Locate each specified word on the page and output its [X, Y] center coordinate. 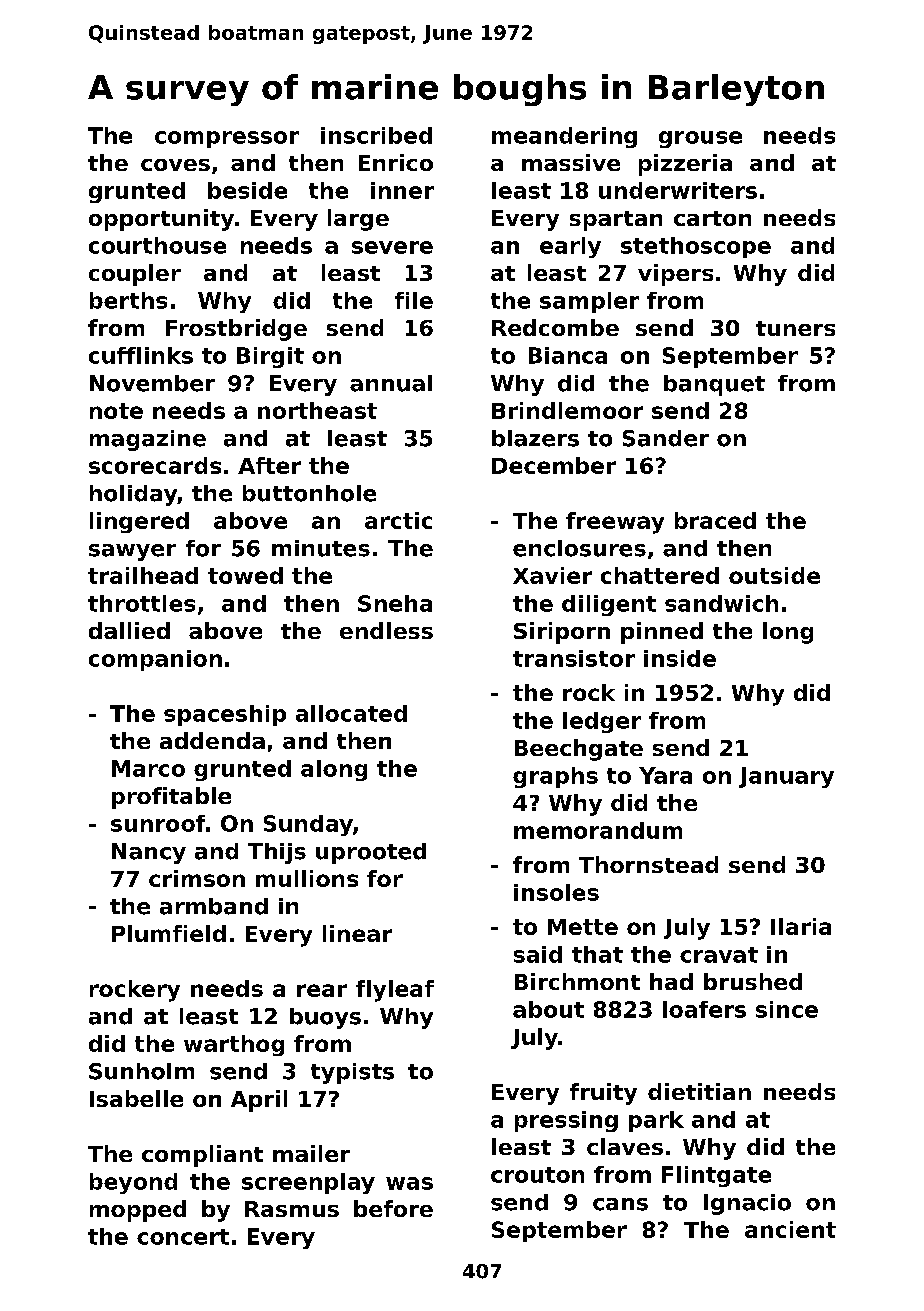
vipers [675, 275]
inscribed [376, 135]
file [414, 300]
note [116, 411]
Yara [665, 775]
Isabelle [136, 1098]
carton [712, 218]
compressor [227, 139]
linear [357, 933]
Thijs [277, 853]
